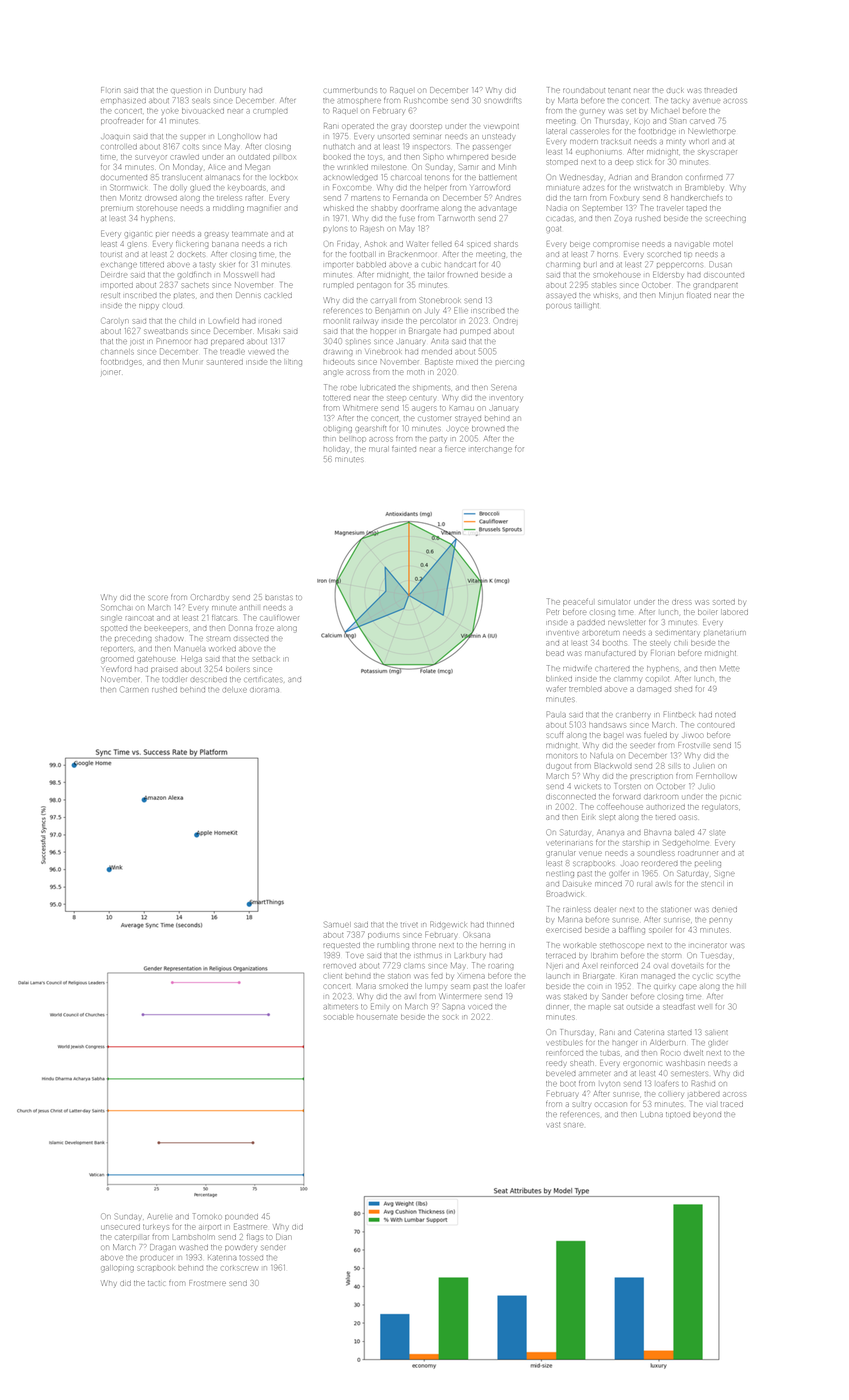 The image size is (849, 1400). What do you see at coordinates (229, 198) in the page?
I see `tireless` at bounding box center [229, 198].
